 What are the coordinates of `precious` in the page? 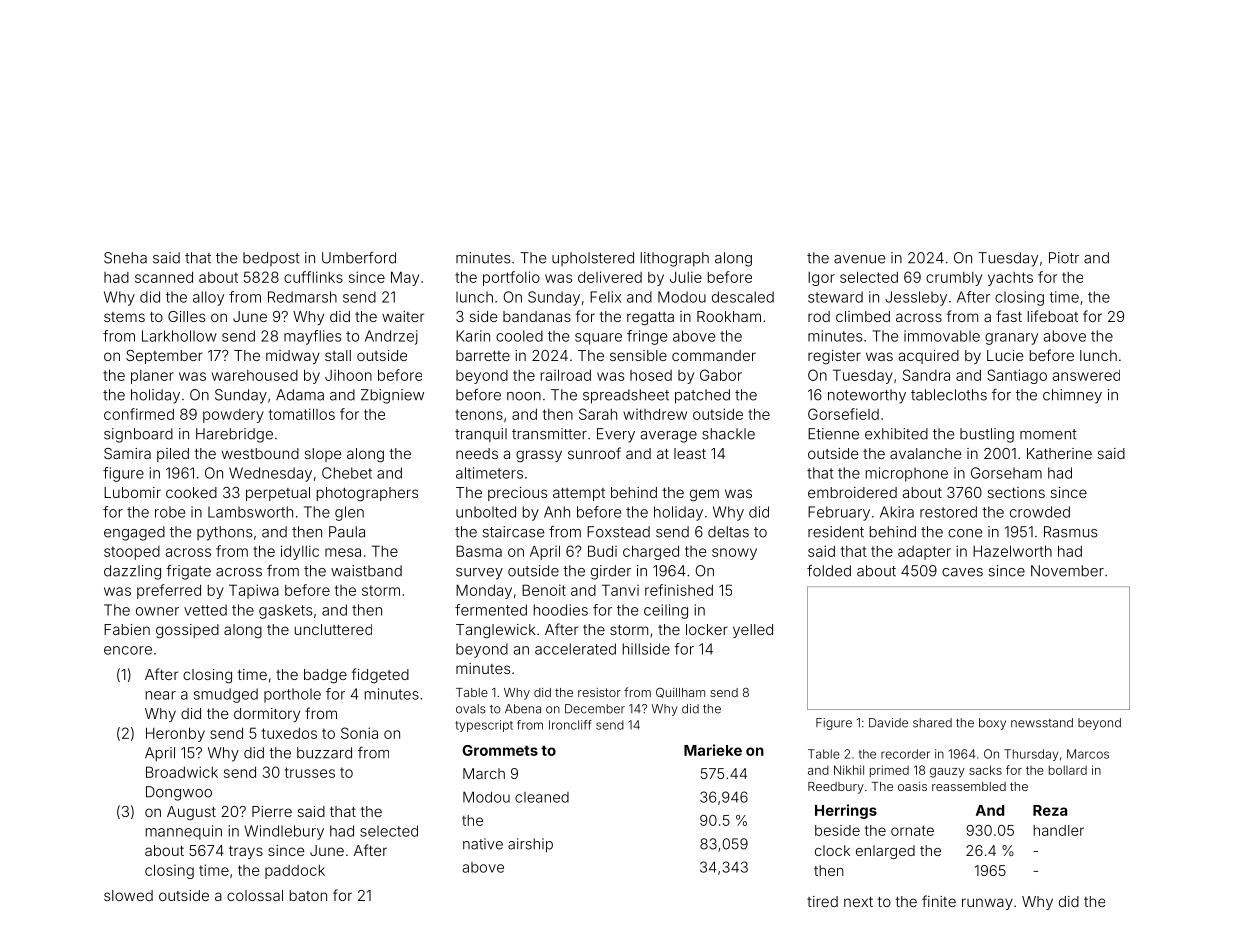 It's located at (517, 494).
